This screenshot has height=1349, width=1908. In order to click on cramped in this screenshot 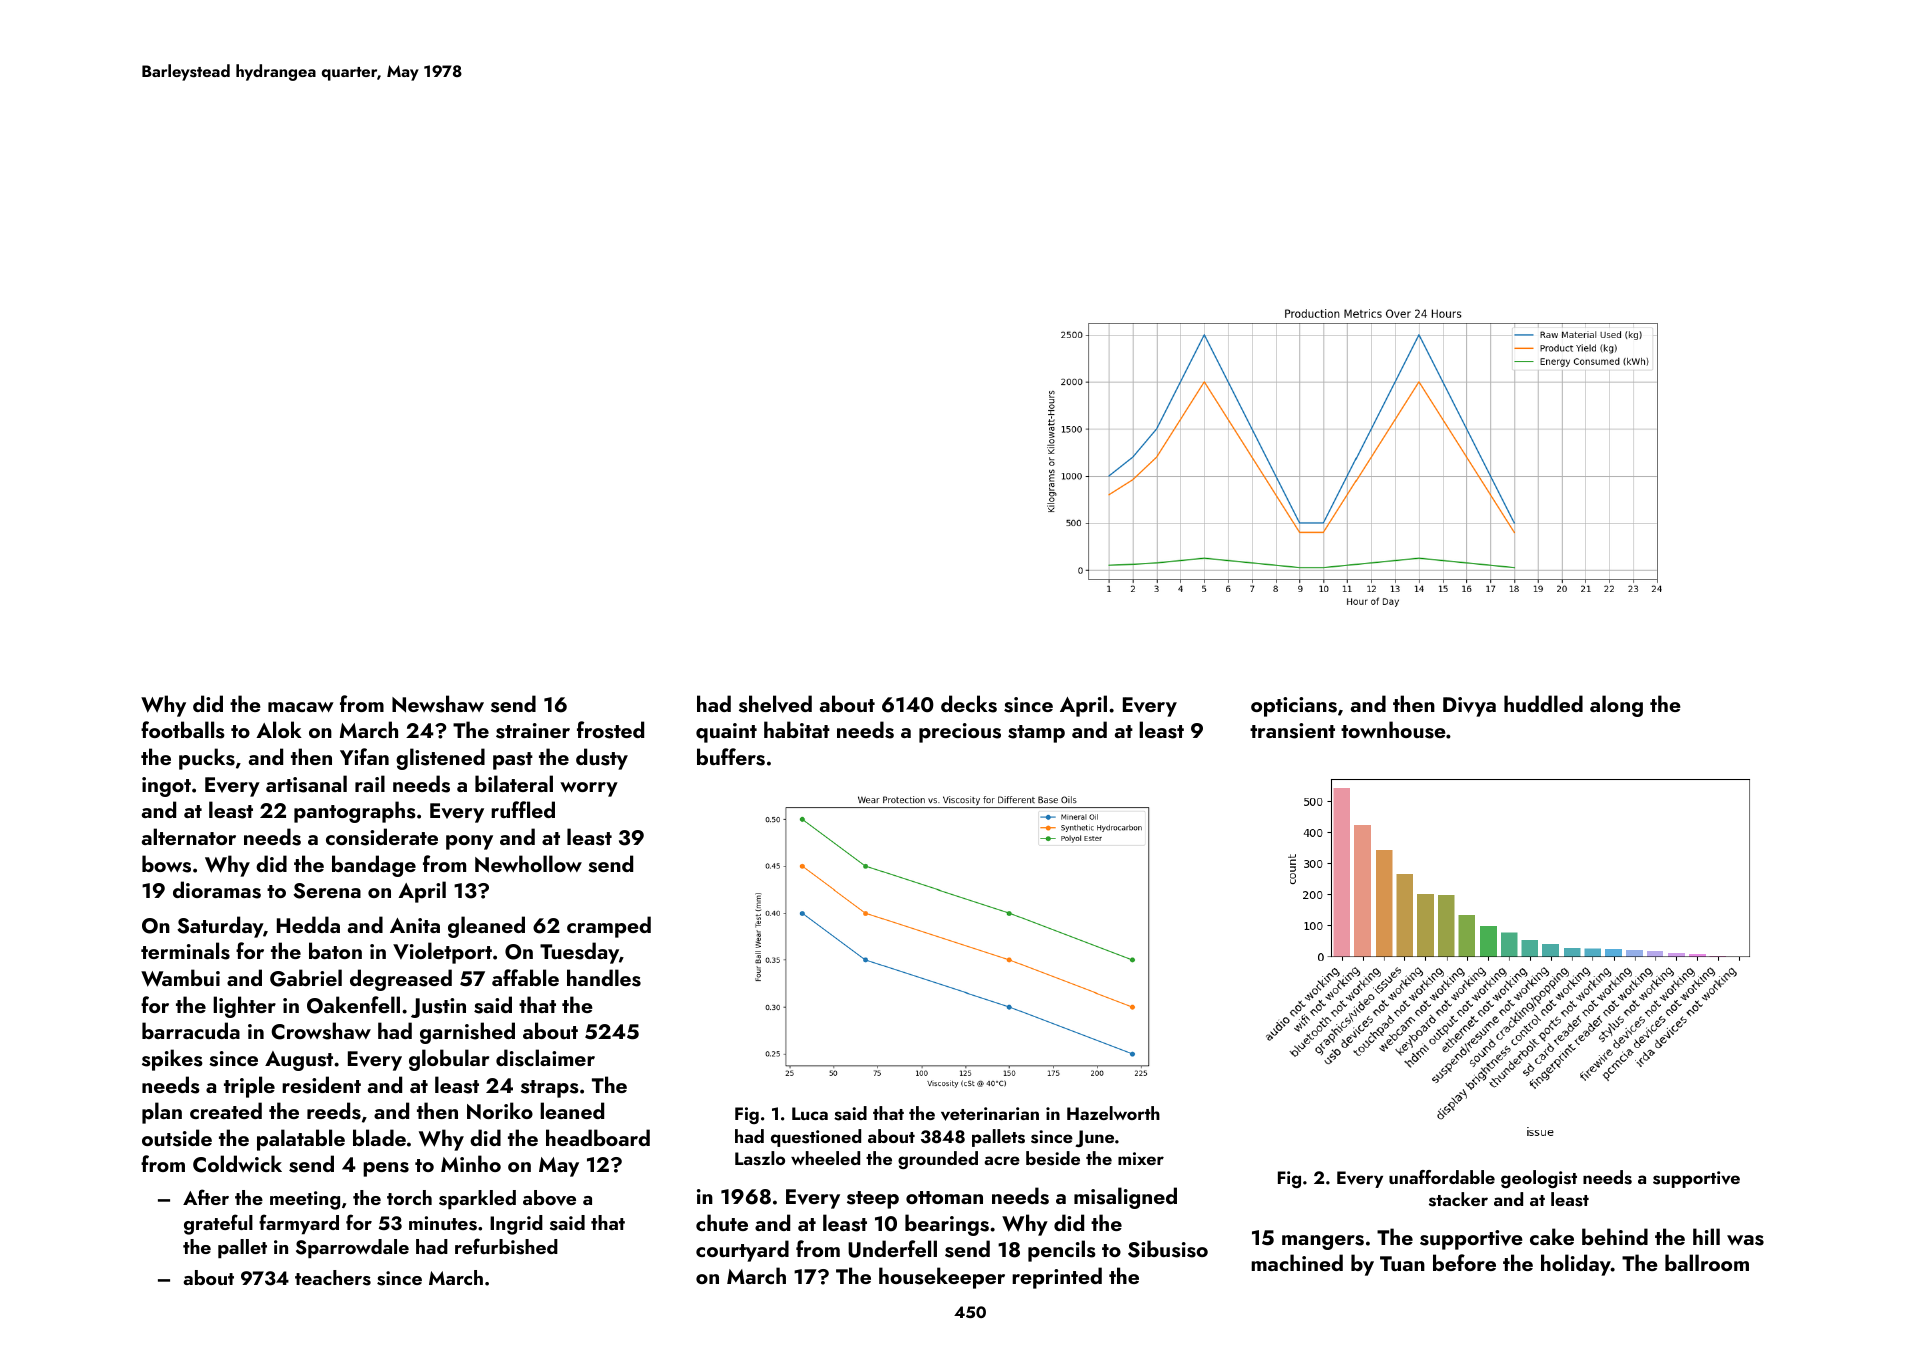, I will do `click(609, 927)`.
